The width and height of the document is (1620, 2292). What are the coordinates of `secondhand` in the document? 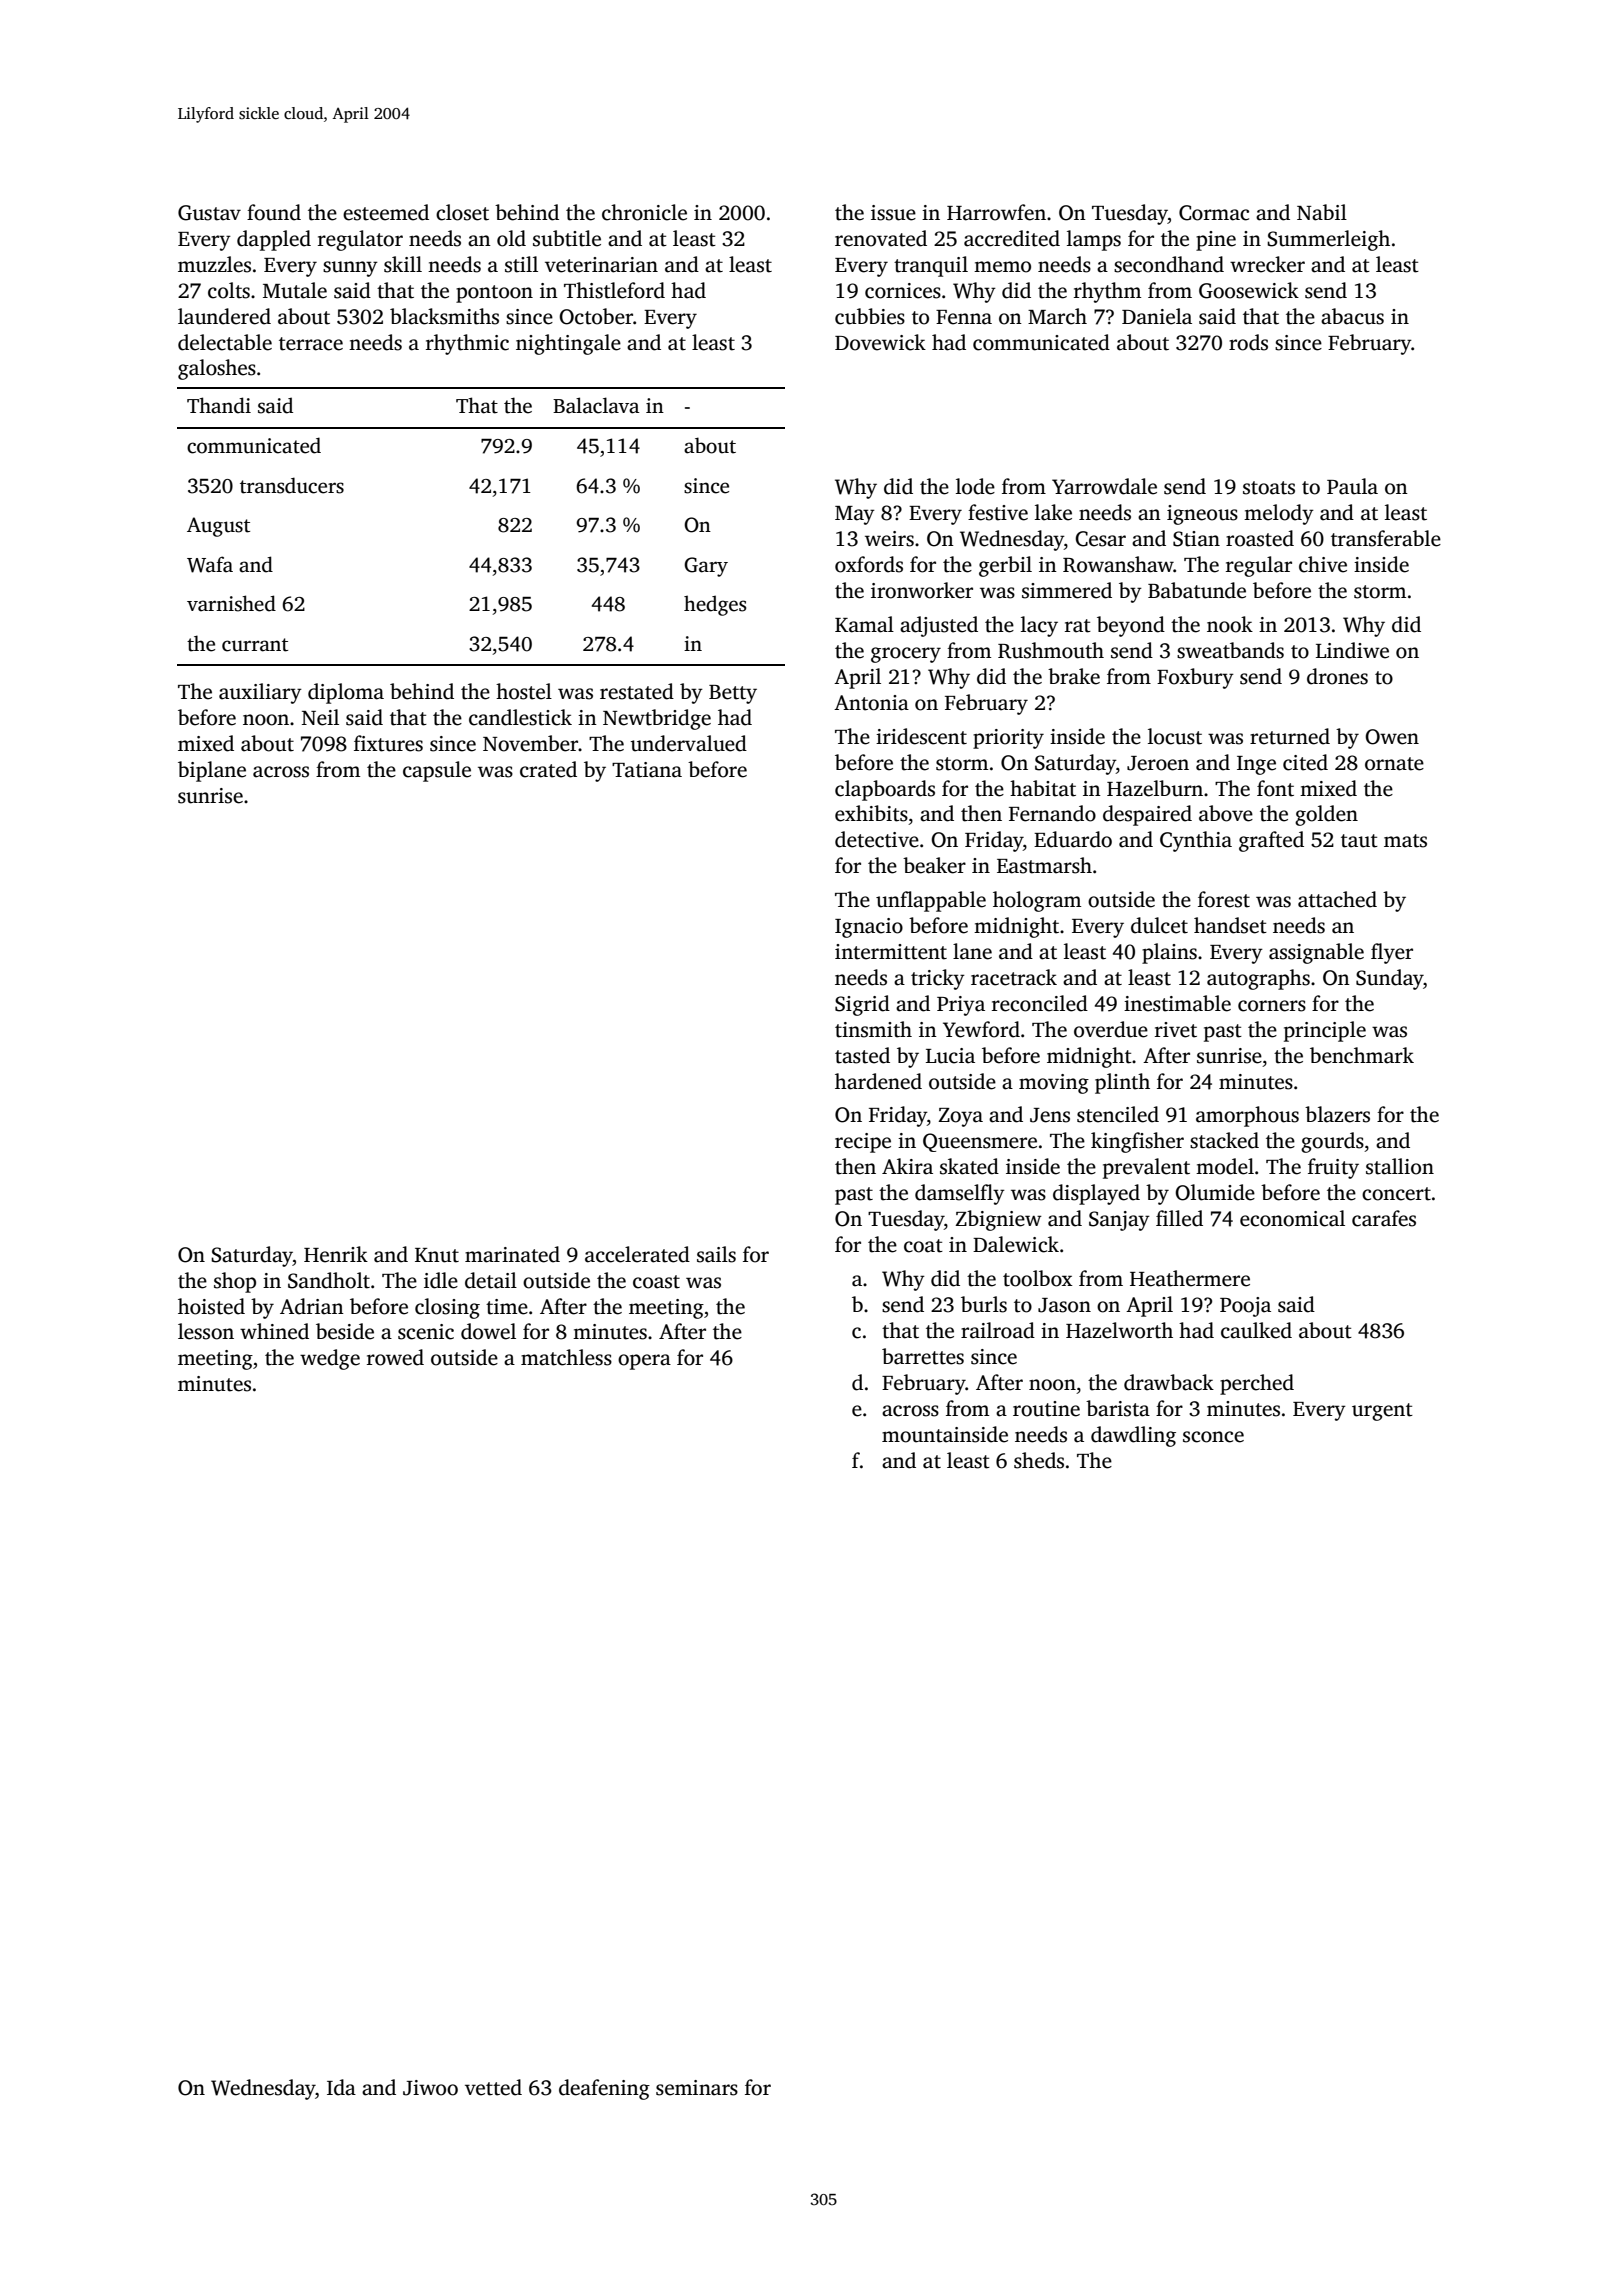 It's located at (1169, 264).
